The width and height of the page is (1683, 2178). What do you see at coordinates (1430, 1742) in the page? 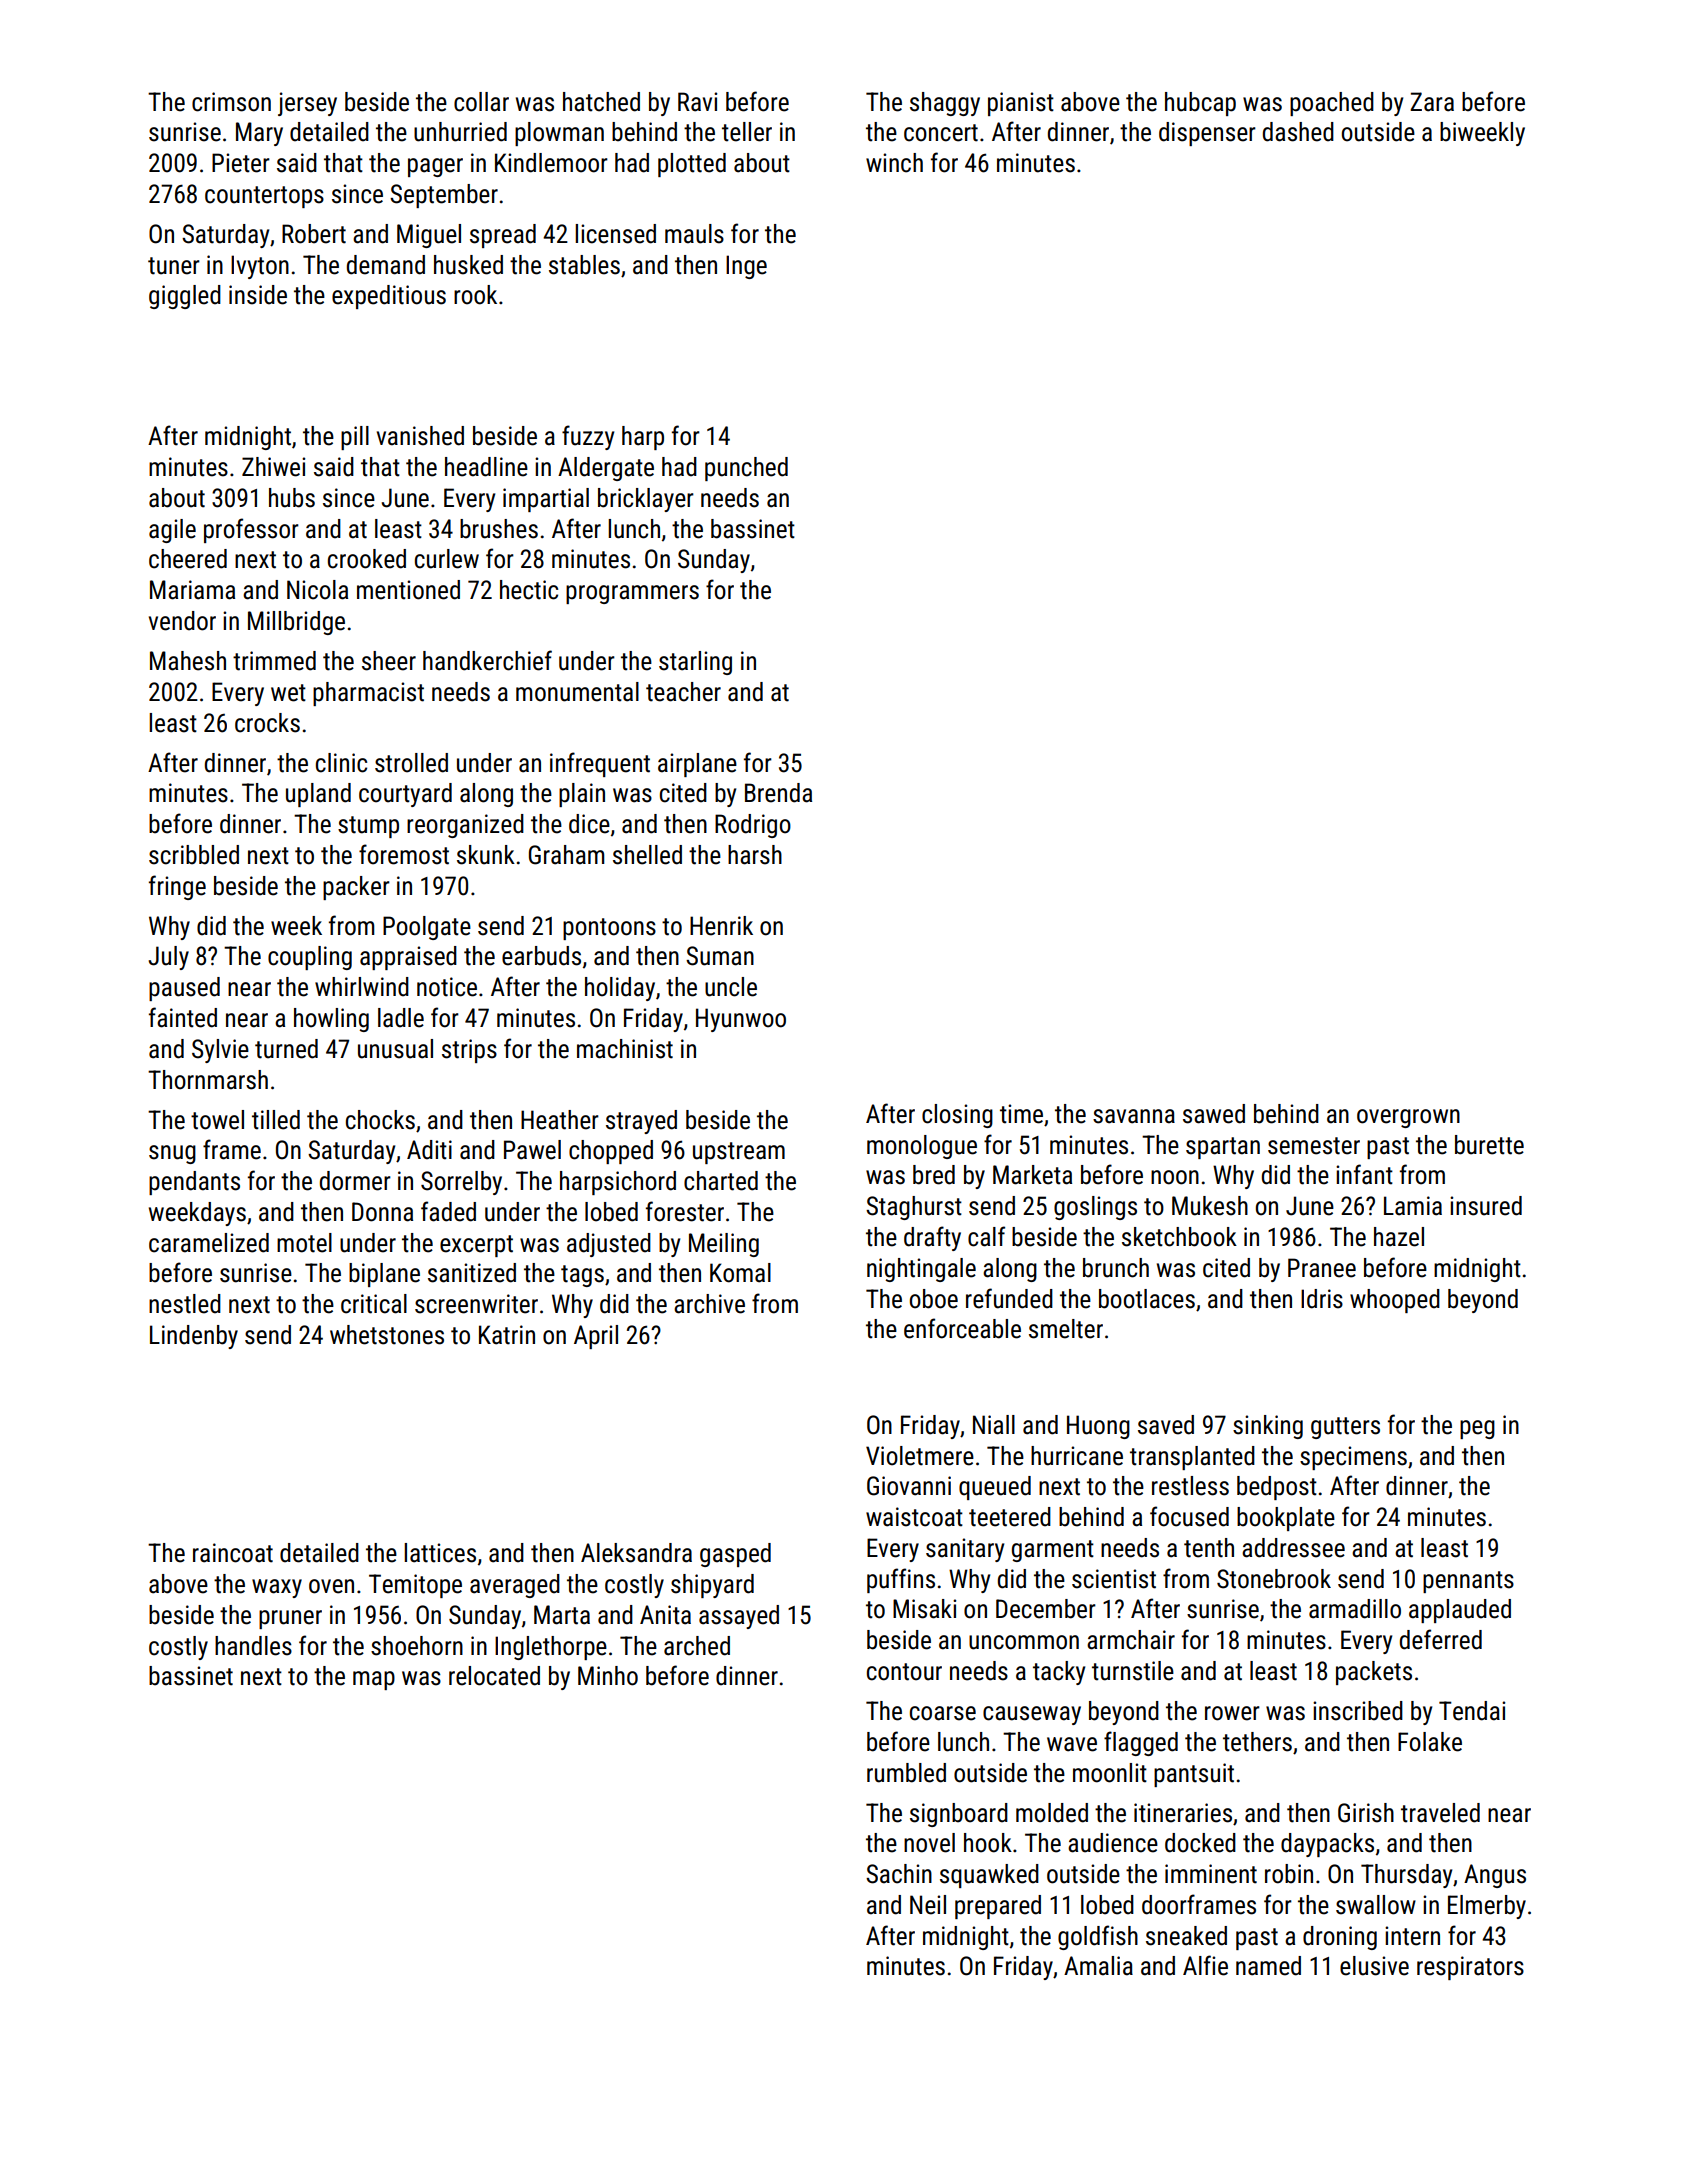
I see `Folake` at bounding box center [1430, 1742].
